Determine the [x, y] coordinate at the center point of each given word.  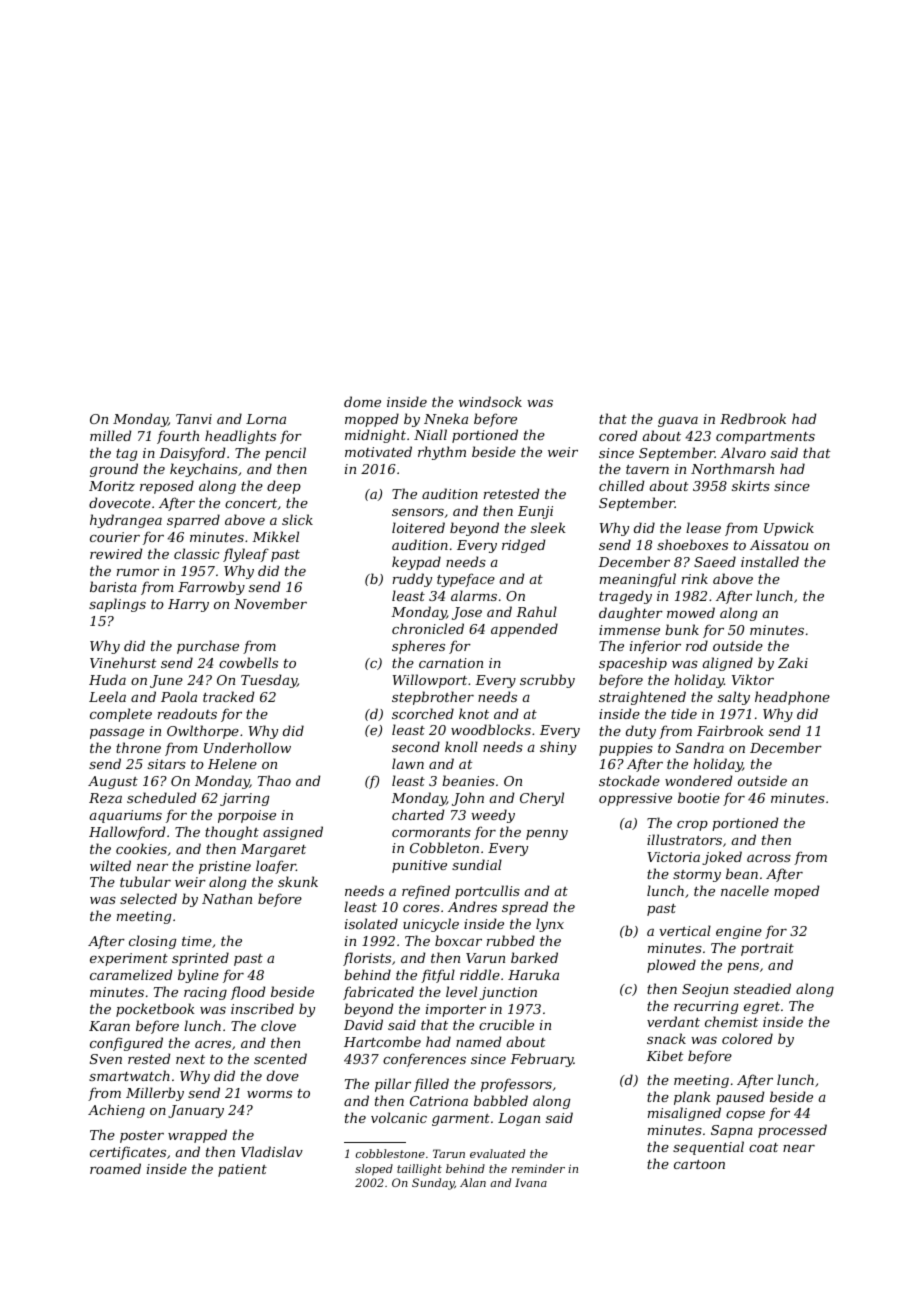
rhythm [442, 453]
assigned [293, 833]
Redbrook [753, 418]
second [416, 746]
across [769, 858]
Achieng [116, 1111]
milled [110, 435]
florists [367, 959]
